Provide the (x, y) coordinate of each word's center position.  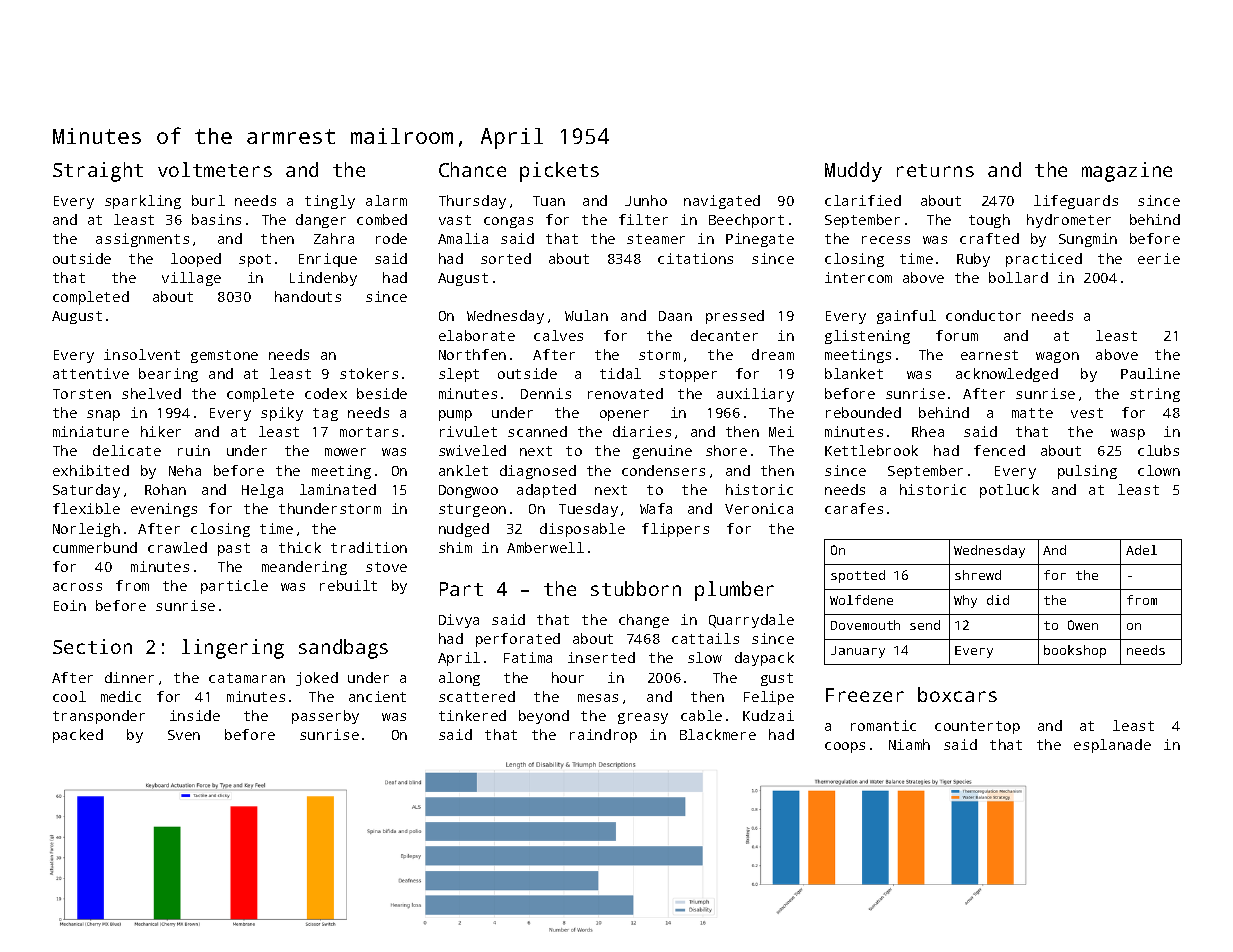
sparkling (143, 202)
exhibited (91, 470)
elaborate (477, 335)
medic (121, 696)
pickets (559, 172)
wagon (1057, 357)
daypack (764, 659)
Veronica (759, 508)
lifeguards (1076, 202)
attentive (91, 373)
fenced (999, 450)
